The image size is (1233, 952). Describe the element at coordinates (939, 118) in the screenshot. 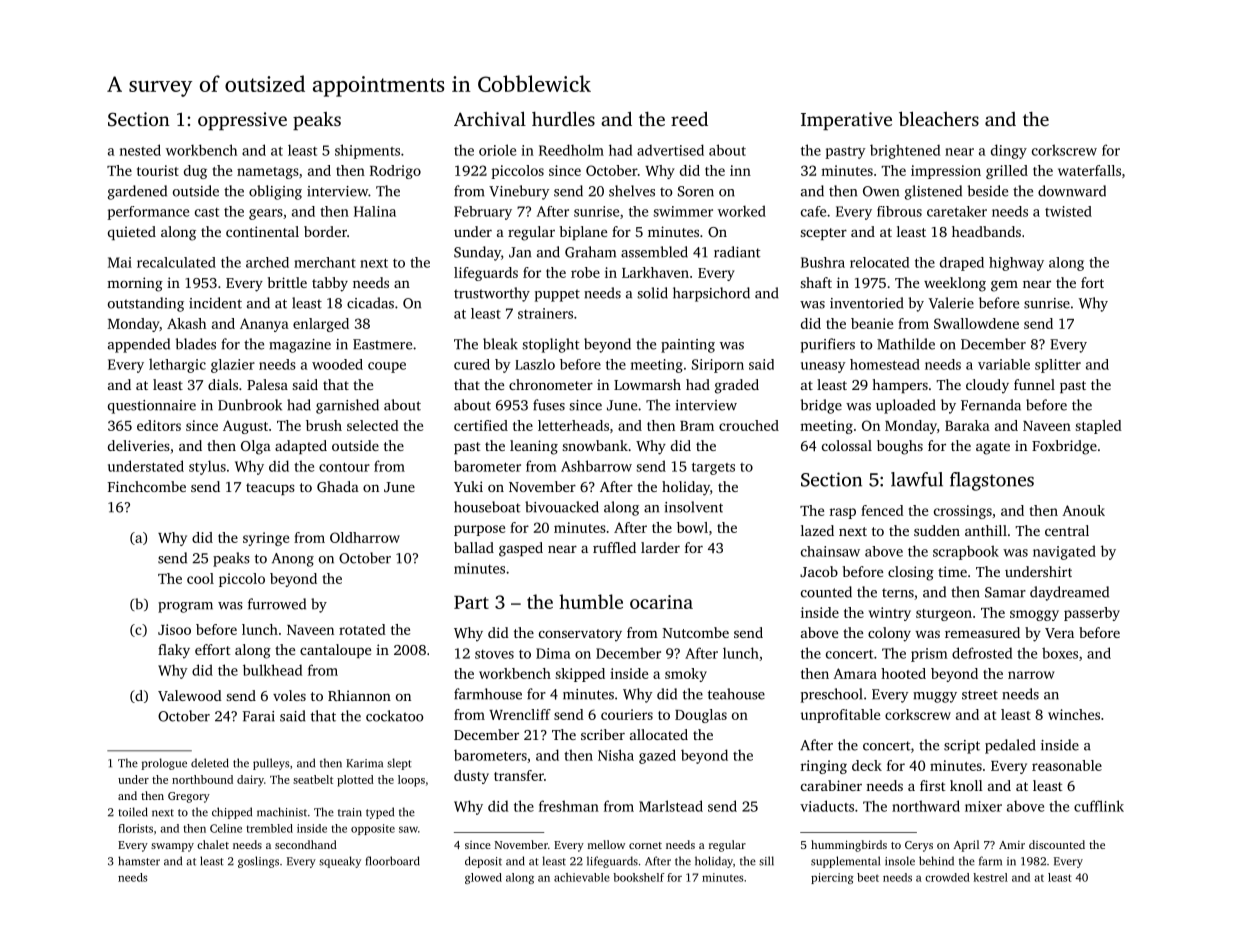

I see `bleachers` at that location.
